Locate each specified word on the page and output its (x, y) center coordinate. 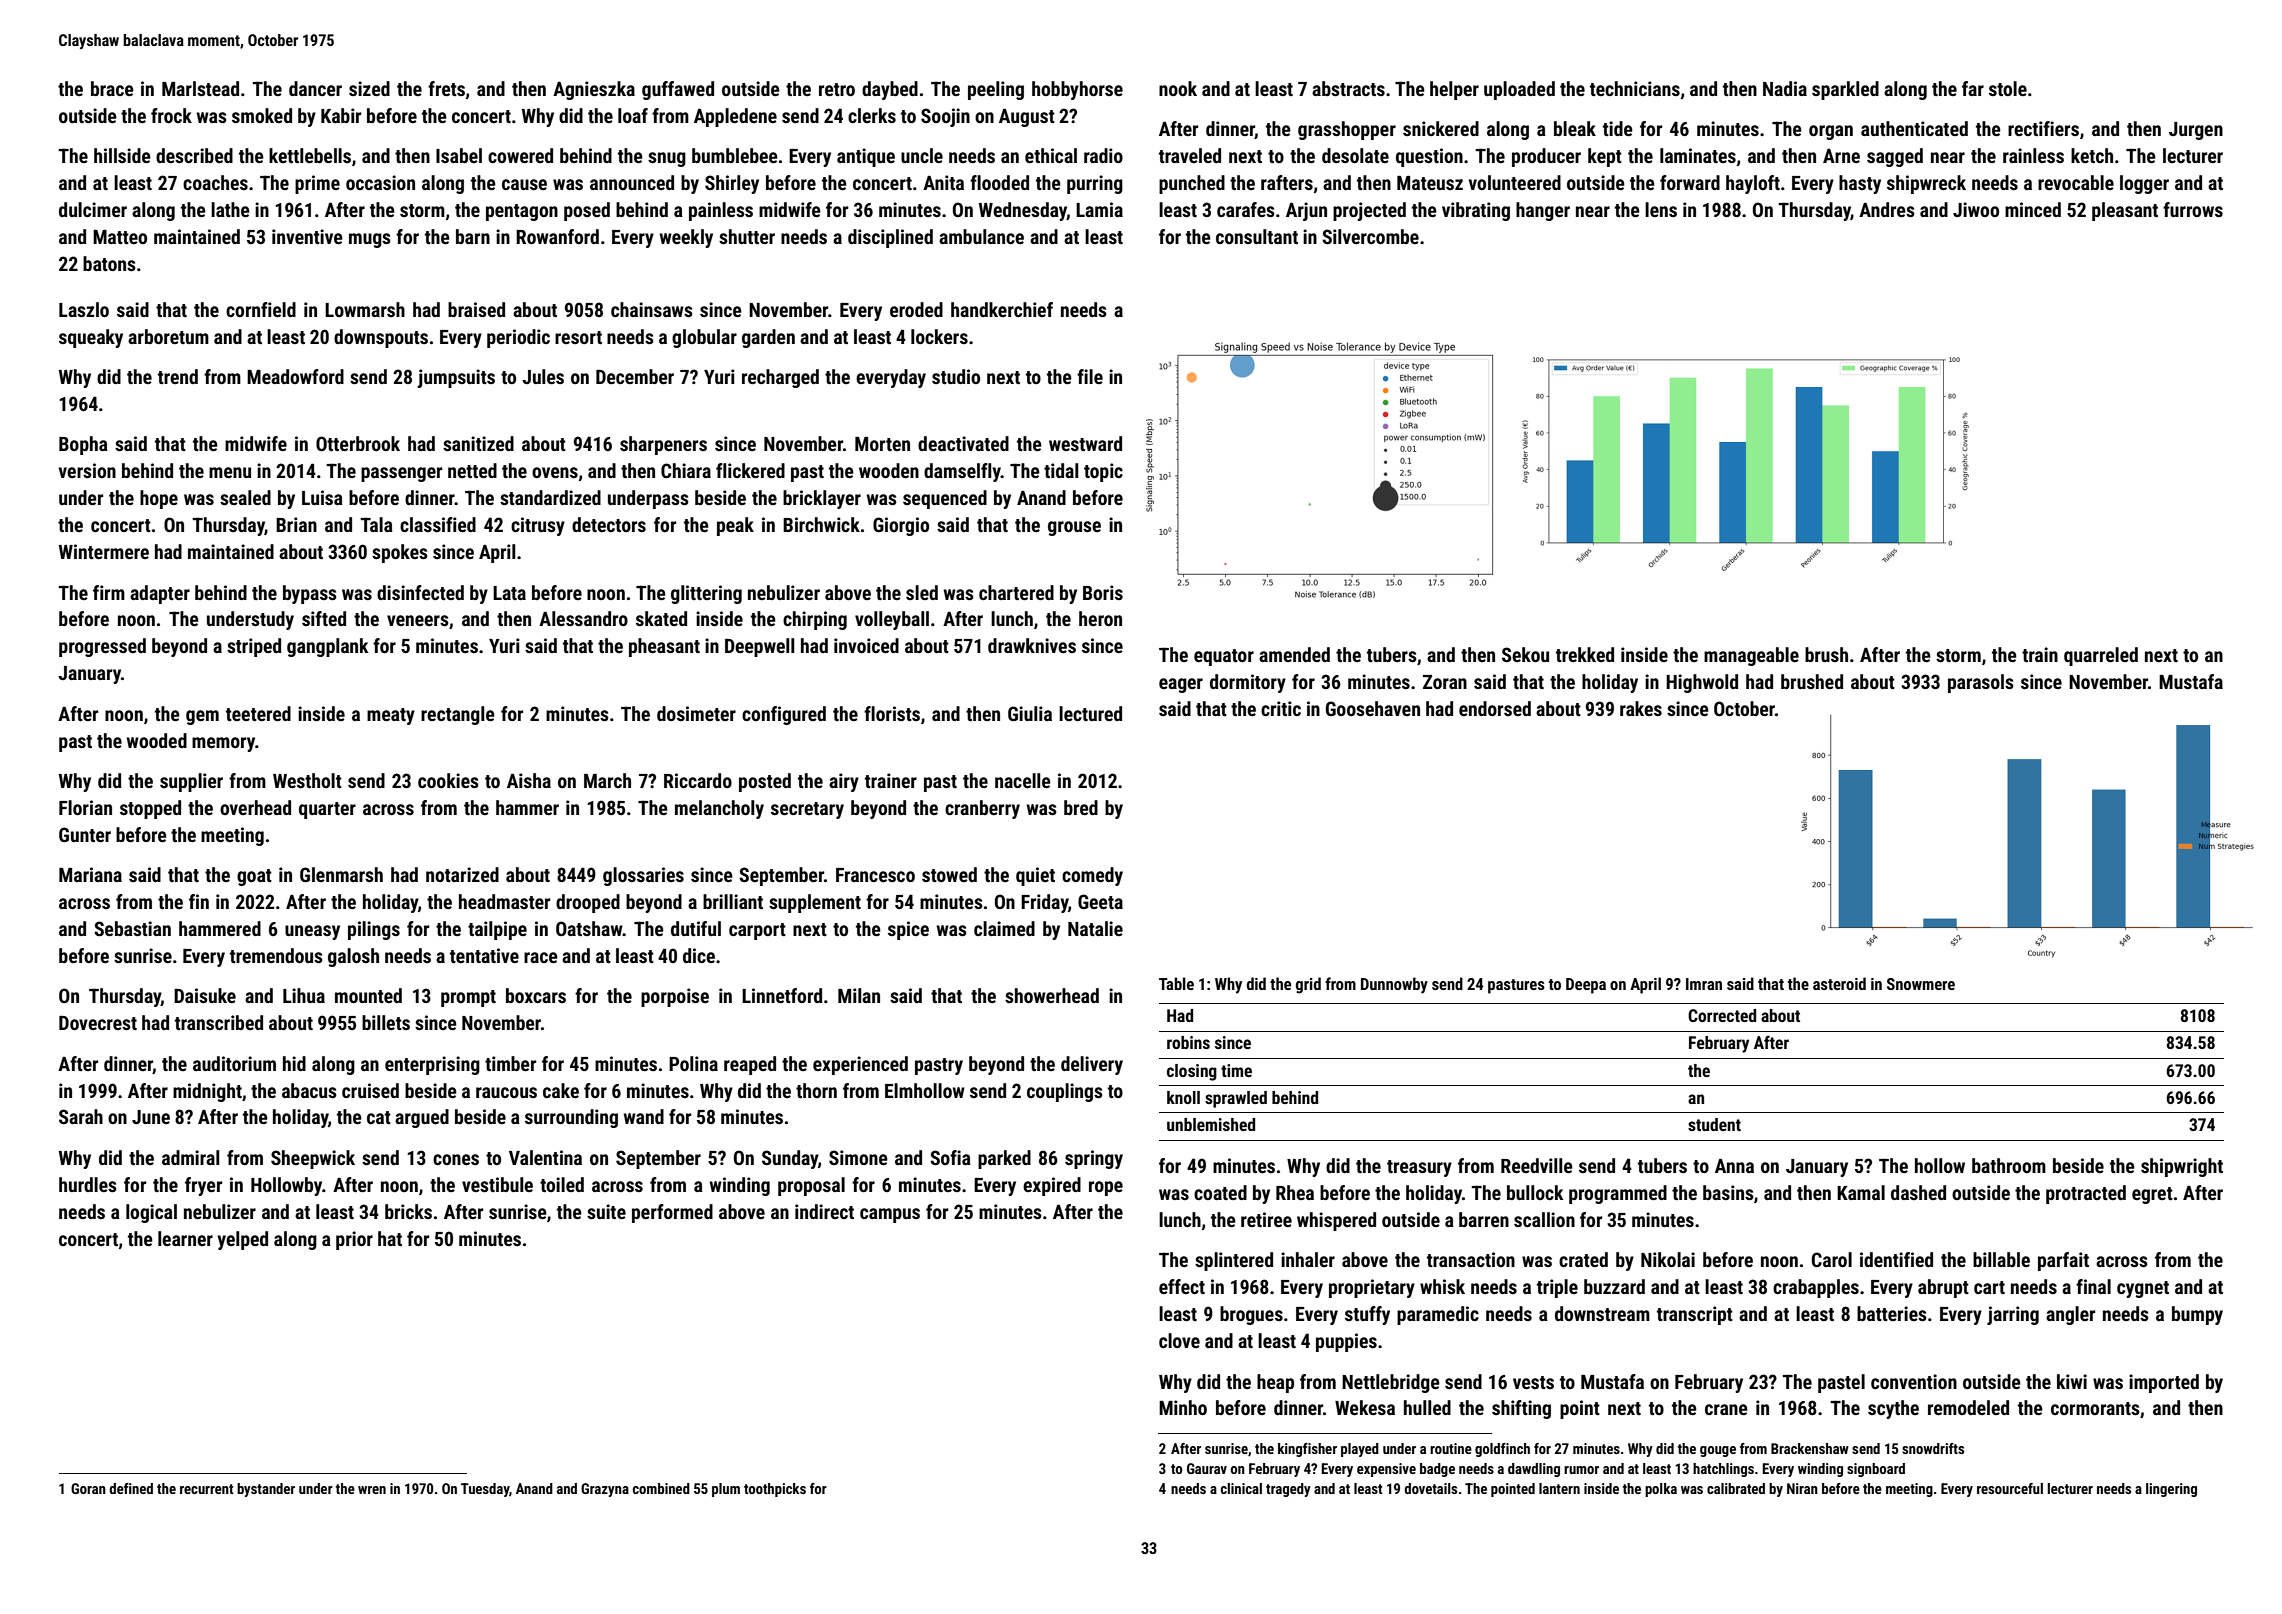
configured (784, 715)
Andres (1887, 209)
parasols (1981, 683)
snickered (1441, 128)
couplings (1065, 1092)
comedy (1092, 876)
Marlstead (200, 88)
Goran (88, 1488)
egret (2152, 1195)
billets (386, 1022)
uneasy (312, 932)
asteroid (1839, 983)
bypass (310, 594)
